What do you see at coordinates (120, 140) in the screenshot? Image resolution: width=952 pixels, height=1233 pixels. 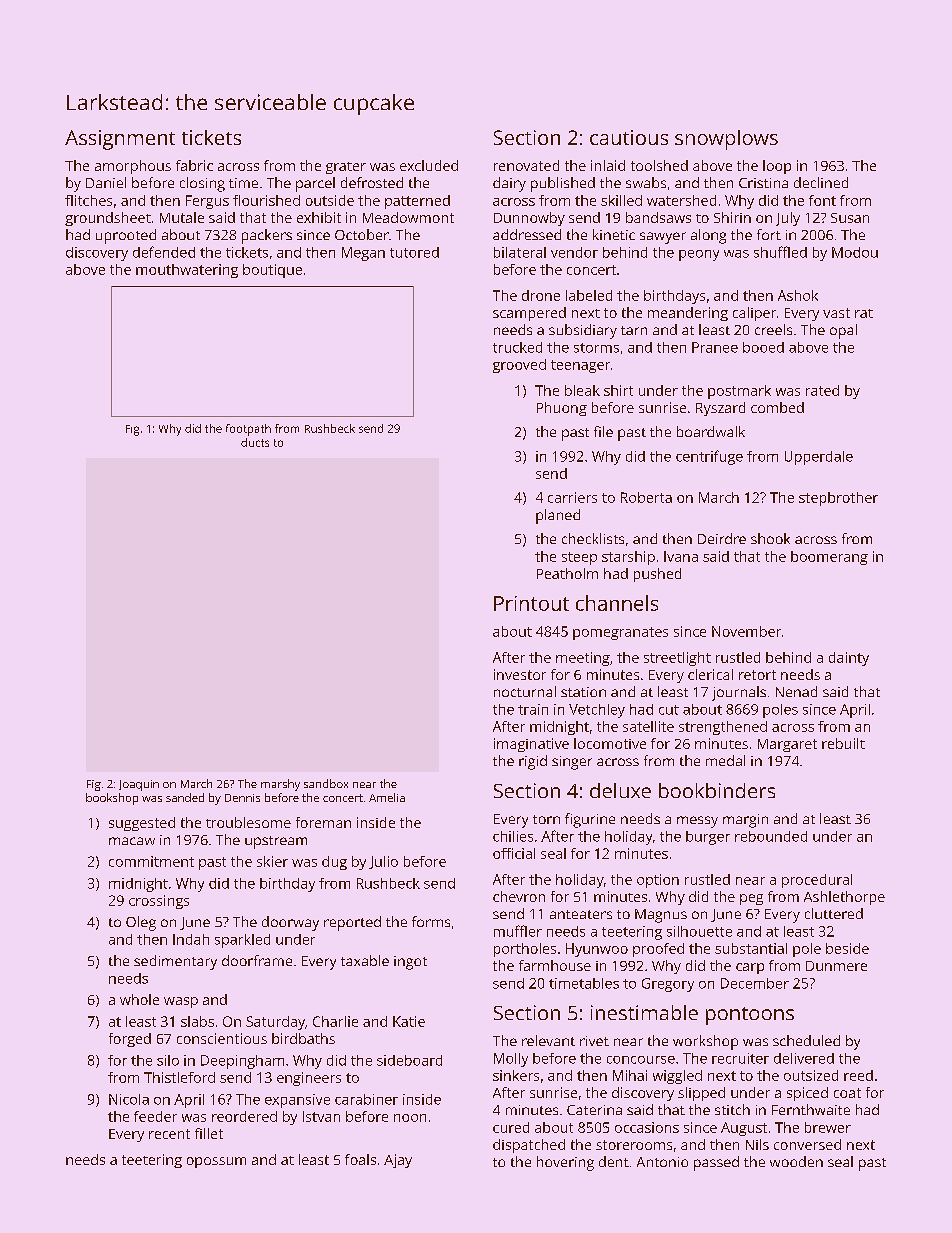 I see `Assignment` at bounding box center [120, 140].
